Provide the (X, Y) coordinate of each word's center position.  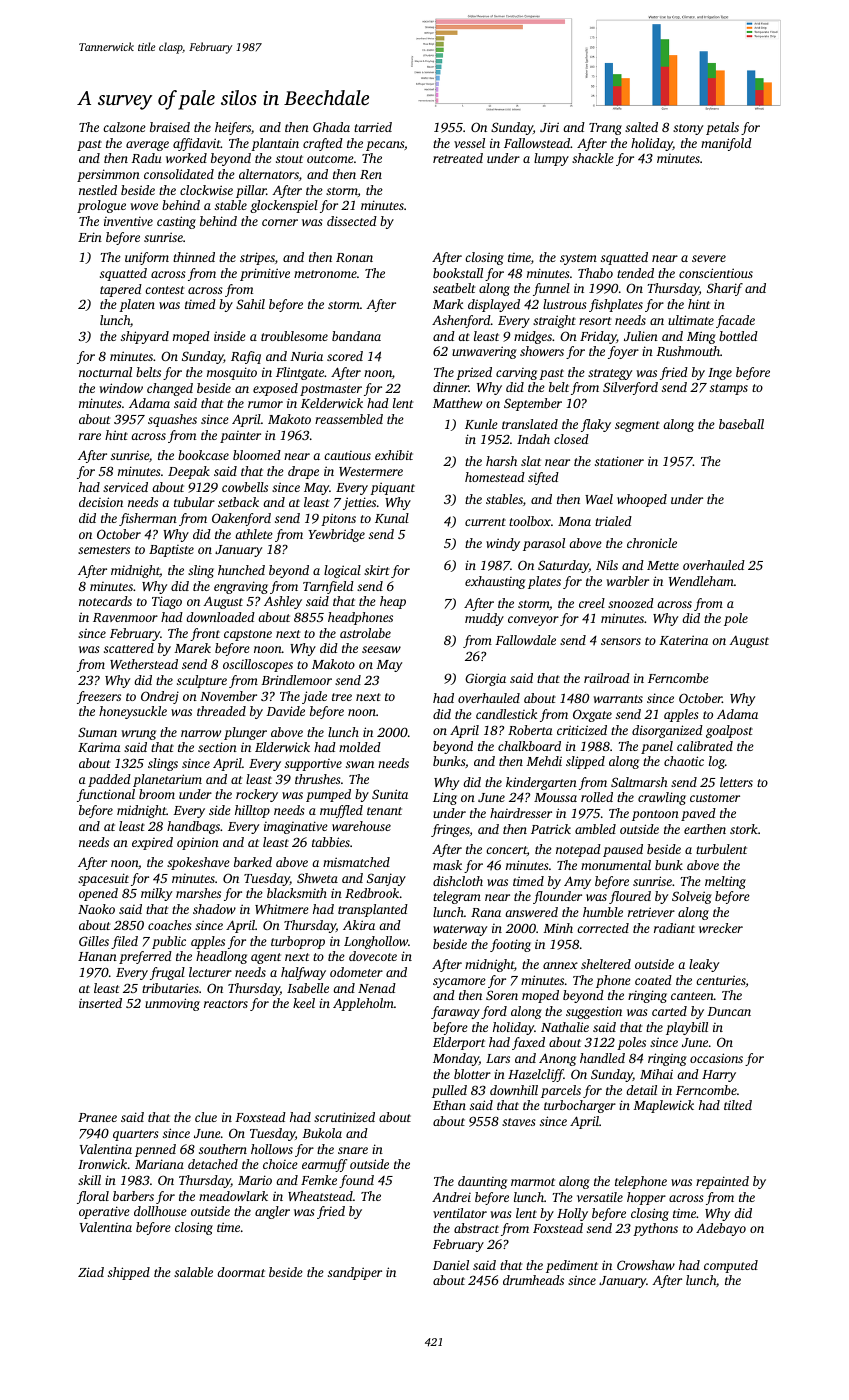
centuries (721, 980)
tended (635, 273)
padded (109, 780)
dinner (451, 387)
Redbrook (372, 893)
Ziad (91, 1272)
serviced (125, 487)
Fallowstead (537, 143)
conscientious (716, 273)
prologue (101, 206)
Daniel (451, 1265)
